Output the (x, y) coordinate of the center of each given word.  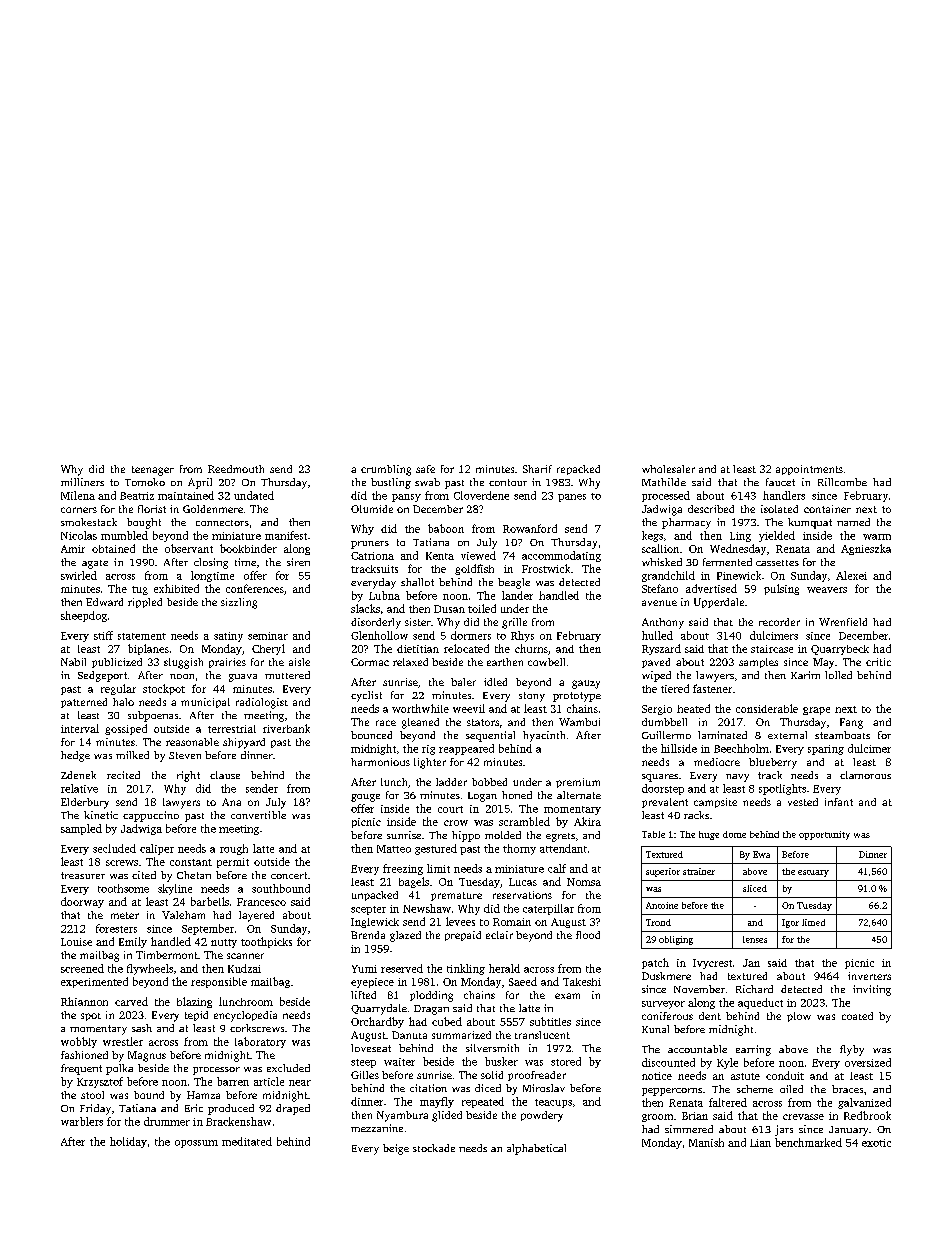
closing (211, 563)
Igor (790, 923)
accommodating (561, 556)
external (787, 735)
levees (460, 921)
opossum (196, 1144)
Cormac (370, 662)
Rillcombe (842, 482)
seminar (268, 636)
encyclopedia (245, 1016)
